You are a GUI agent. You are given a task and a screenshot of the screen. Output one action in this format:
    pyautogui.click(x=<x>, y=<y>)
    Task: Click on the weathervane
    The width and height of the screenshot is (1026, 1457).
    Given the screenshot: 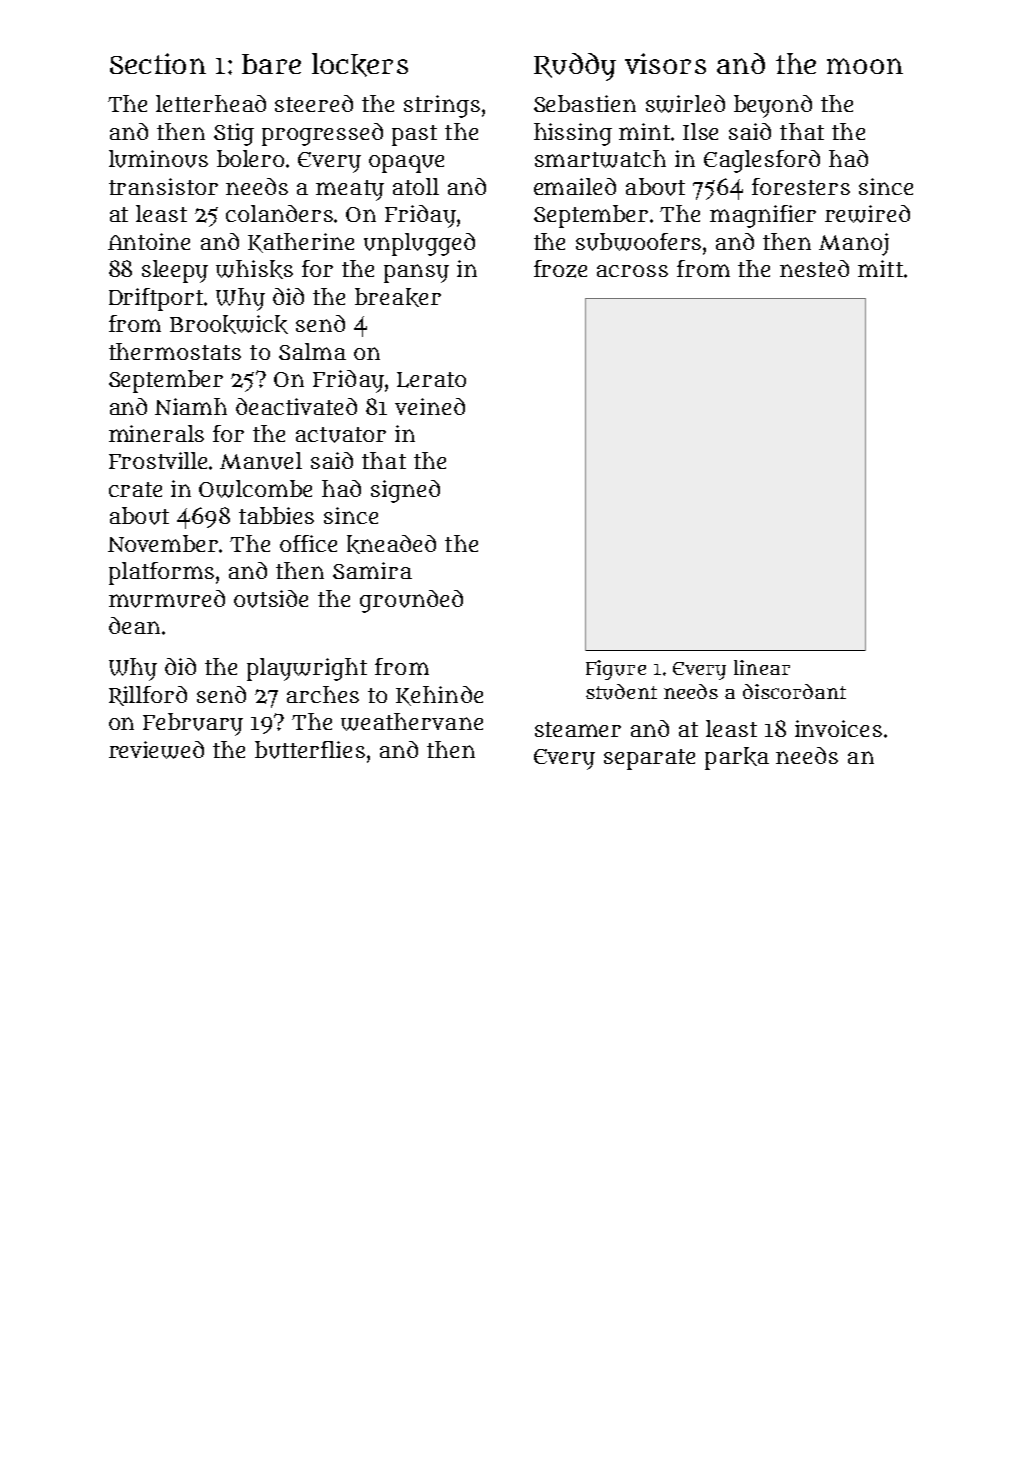 What is the action you would take?
    pyautogui.click(x=412, y=722)
